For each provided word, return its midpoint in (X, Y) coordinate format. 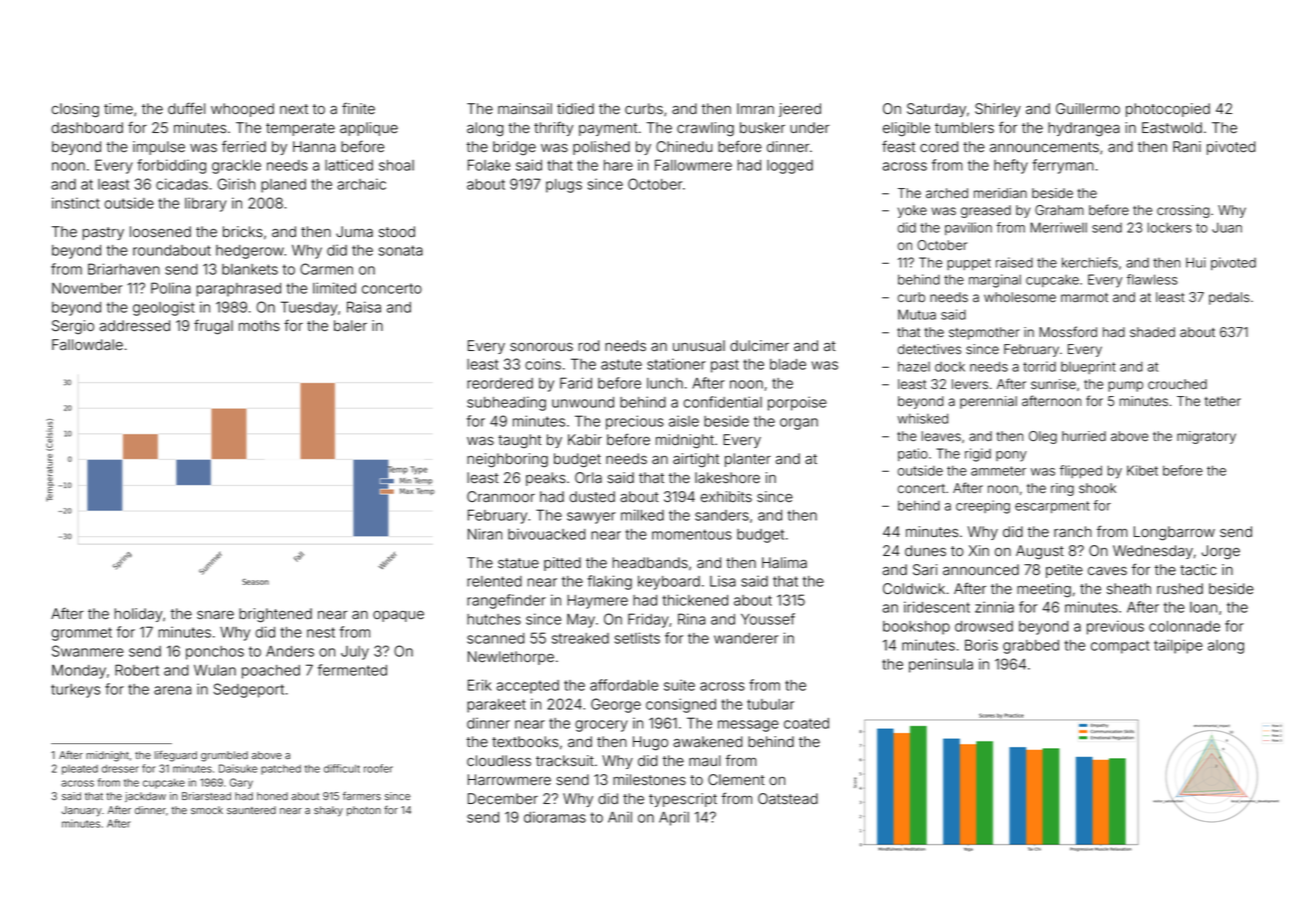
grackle (236, 167)
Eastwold (1172, 128)
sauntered (251, 810)
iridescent (937, 607)
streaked (580, 638)
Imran (755, 109)
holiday (139, 615)
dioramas (555, 817)
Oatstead (788, 799)
